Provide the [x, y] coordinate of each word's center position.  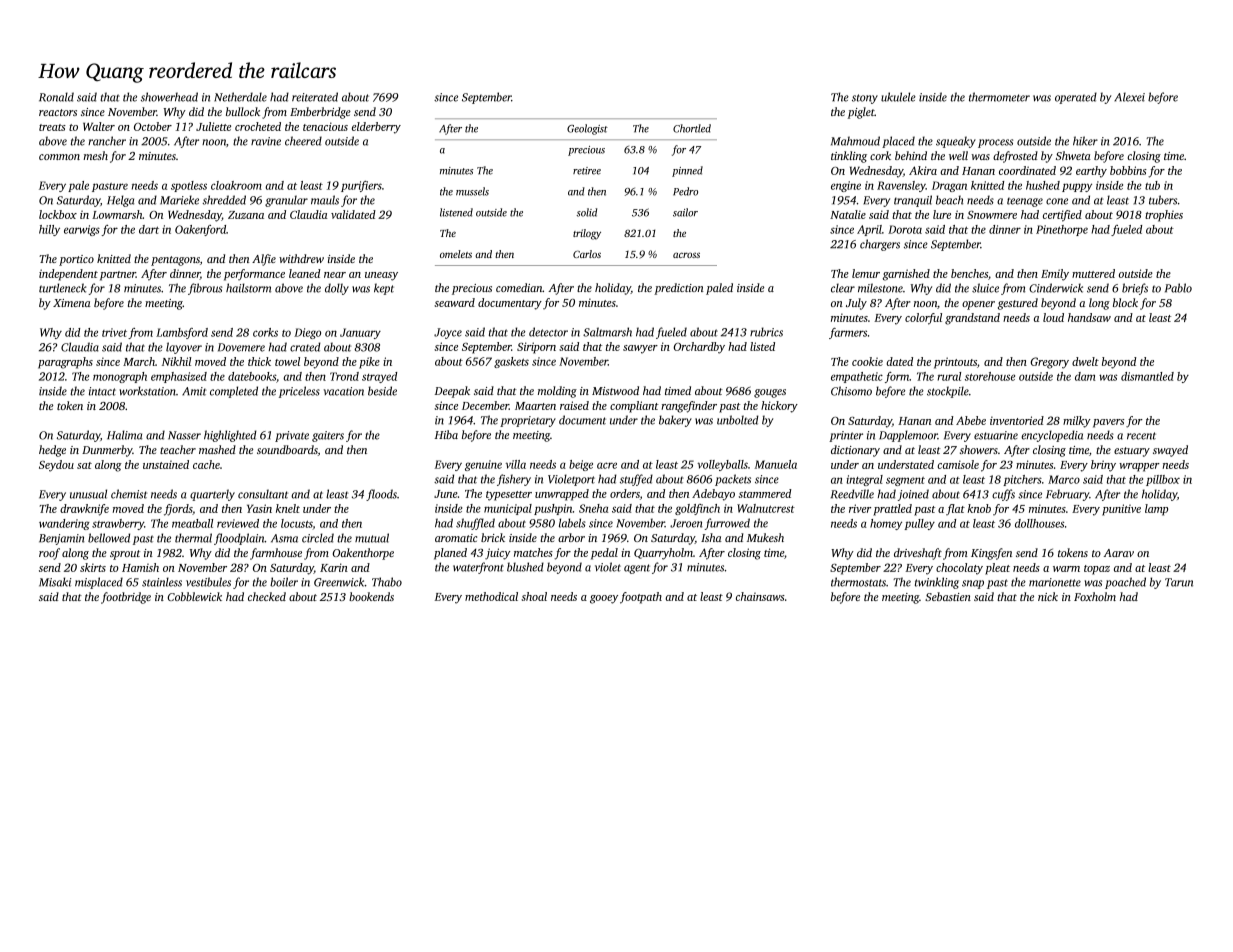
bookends [371, 596]
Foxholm [1095, 596]
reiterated [315, 97]
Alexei [1129, 97]
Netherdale [240, 97]
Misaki [55, 582]
